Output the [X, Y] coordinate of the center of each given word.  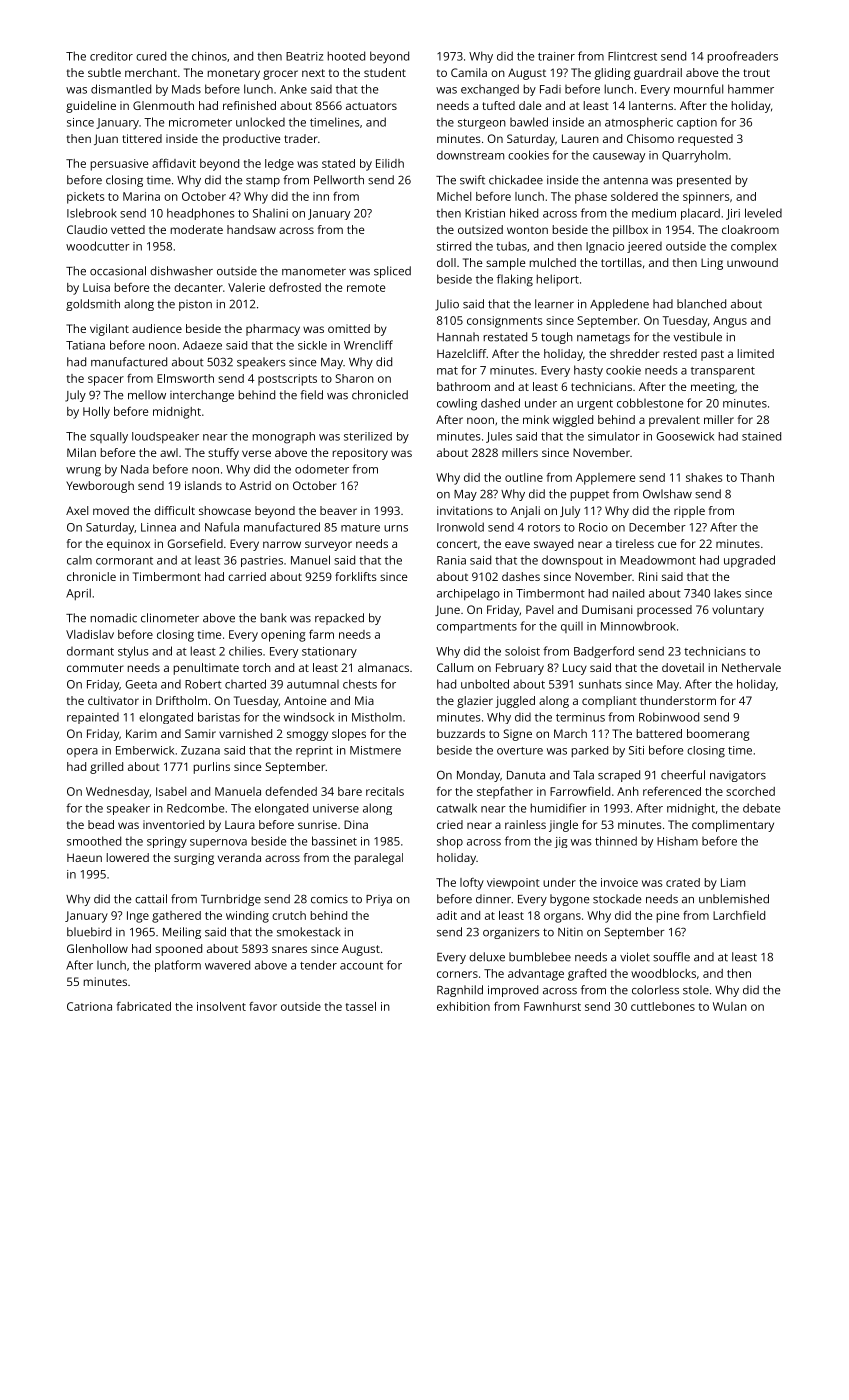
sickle [312, 345]
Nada [135, 469]
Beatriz [304, 56]
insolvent [221, 1006]
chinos [209, 56]
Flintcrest [632, 56]
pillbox [630, 231]
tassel [361, 1006]
